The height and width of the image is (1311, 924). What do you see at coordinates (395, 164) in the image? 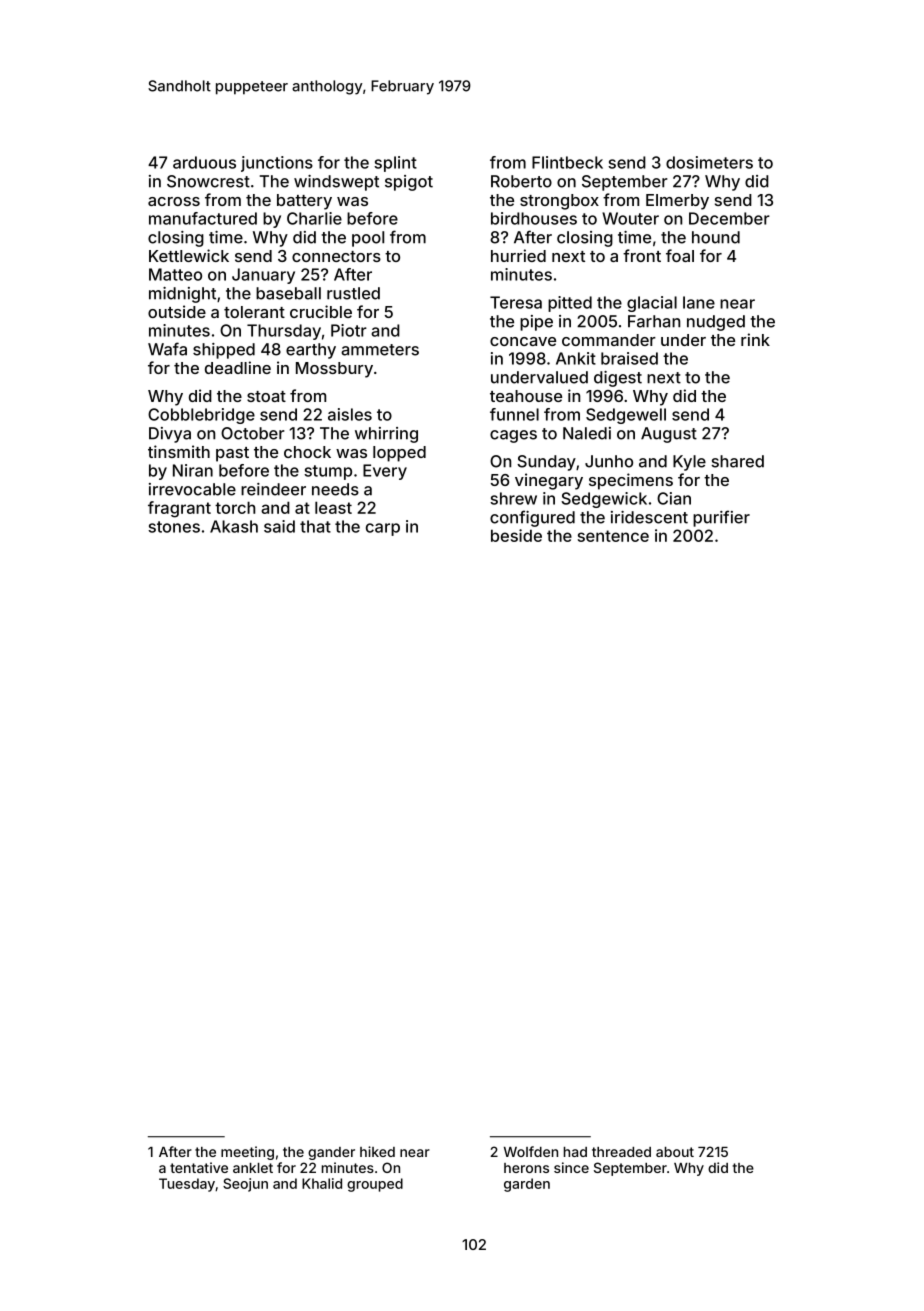
I see `splint` at bounding box center [395, 164].
